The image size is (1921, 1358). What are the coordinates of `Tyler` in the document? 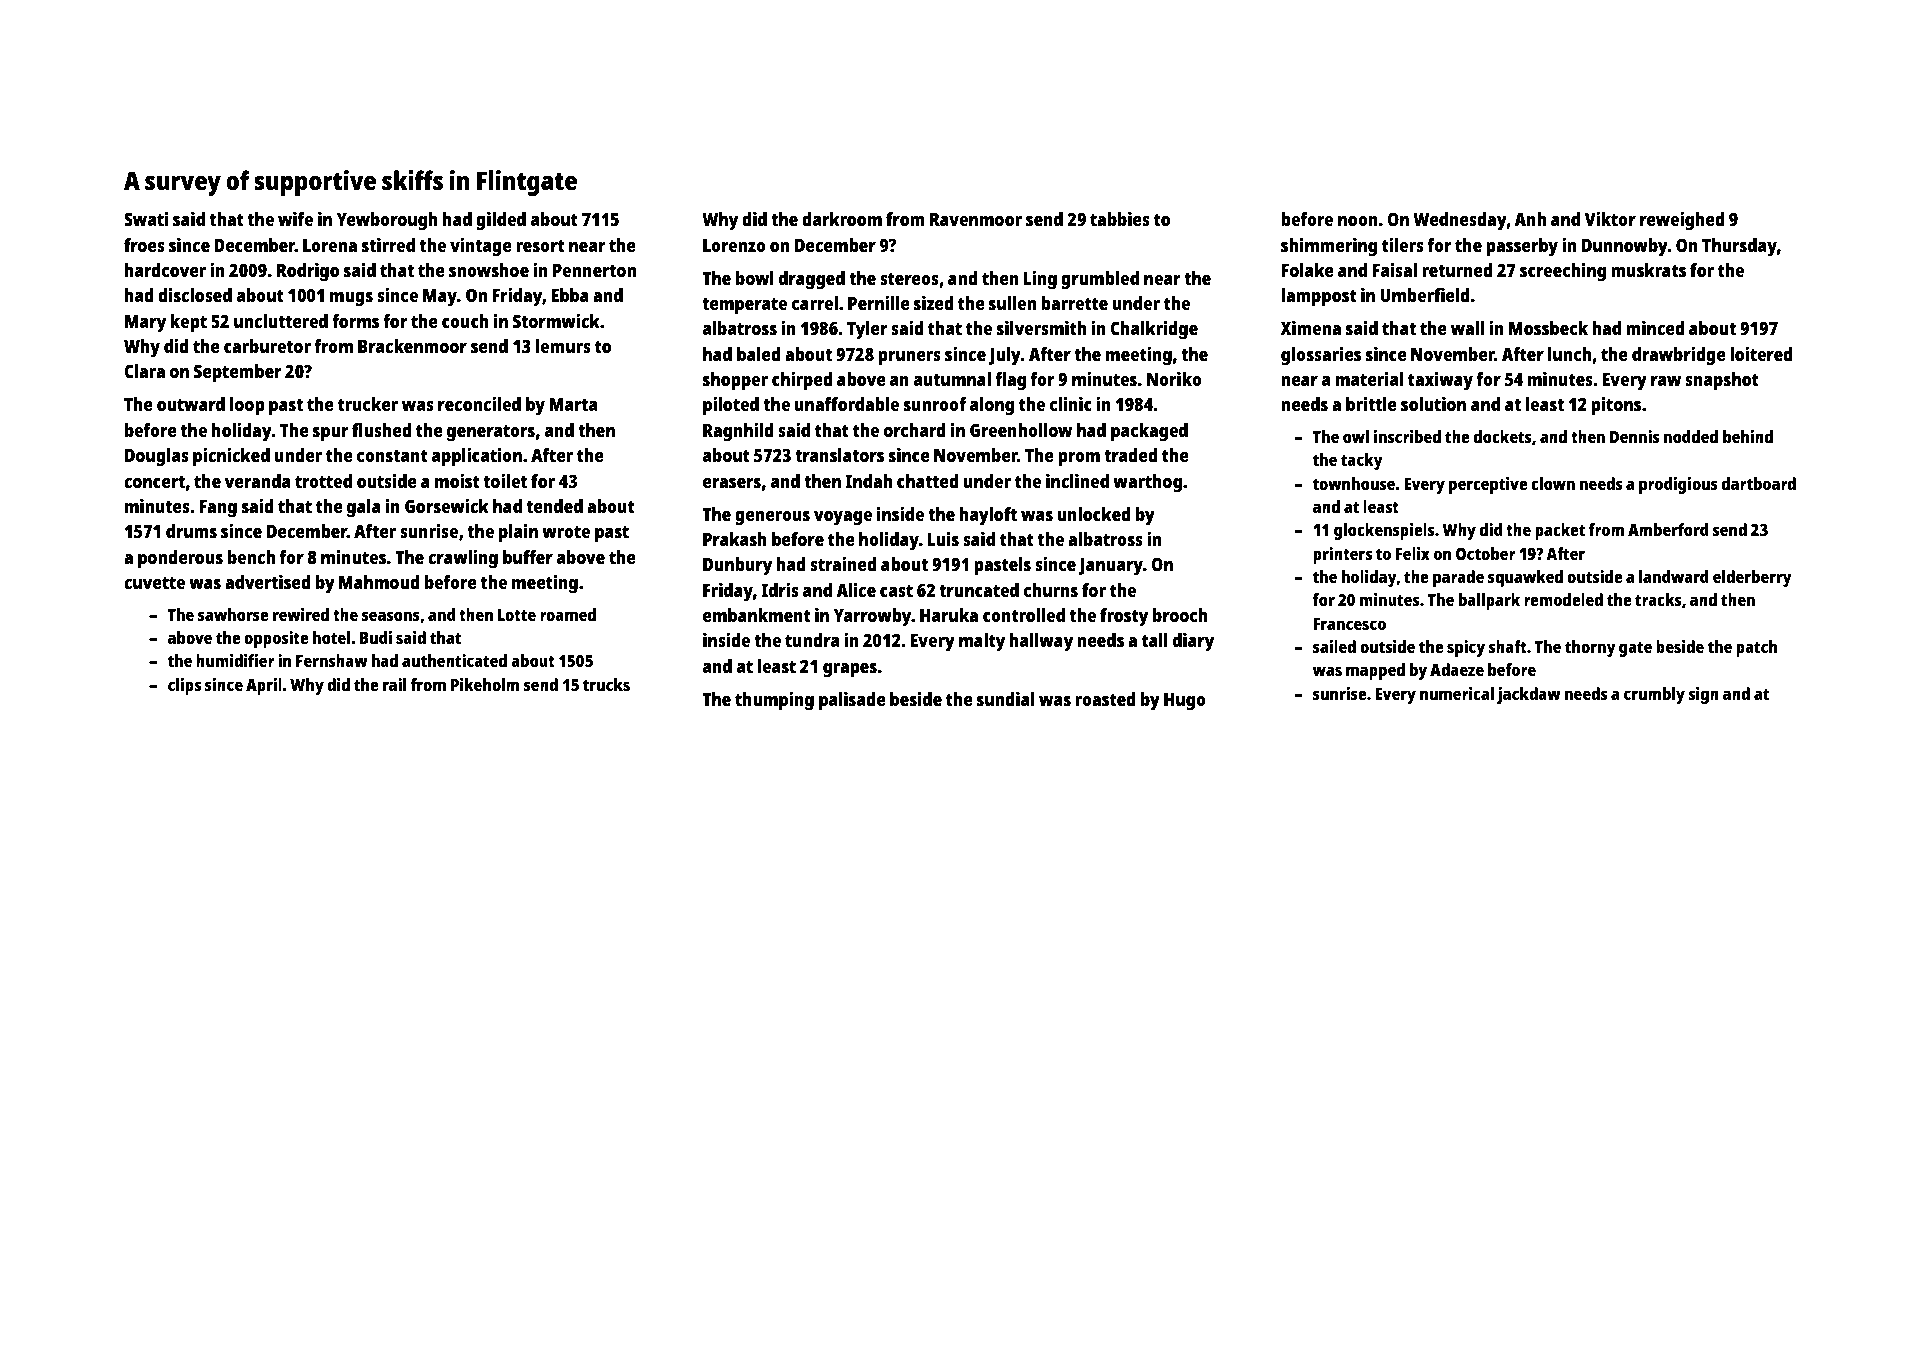 It's located at (867, 330).
